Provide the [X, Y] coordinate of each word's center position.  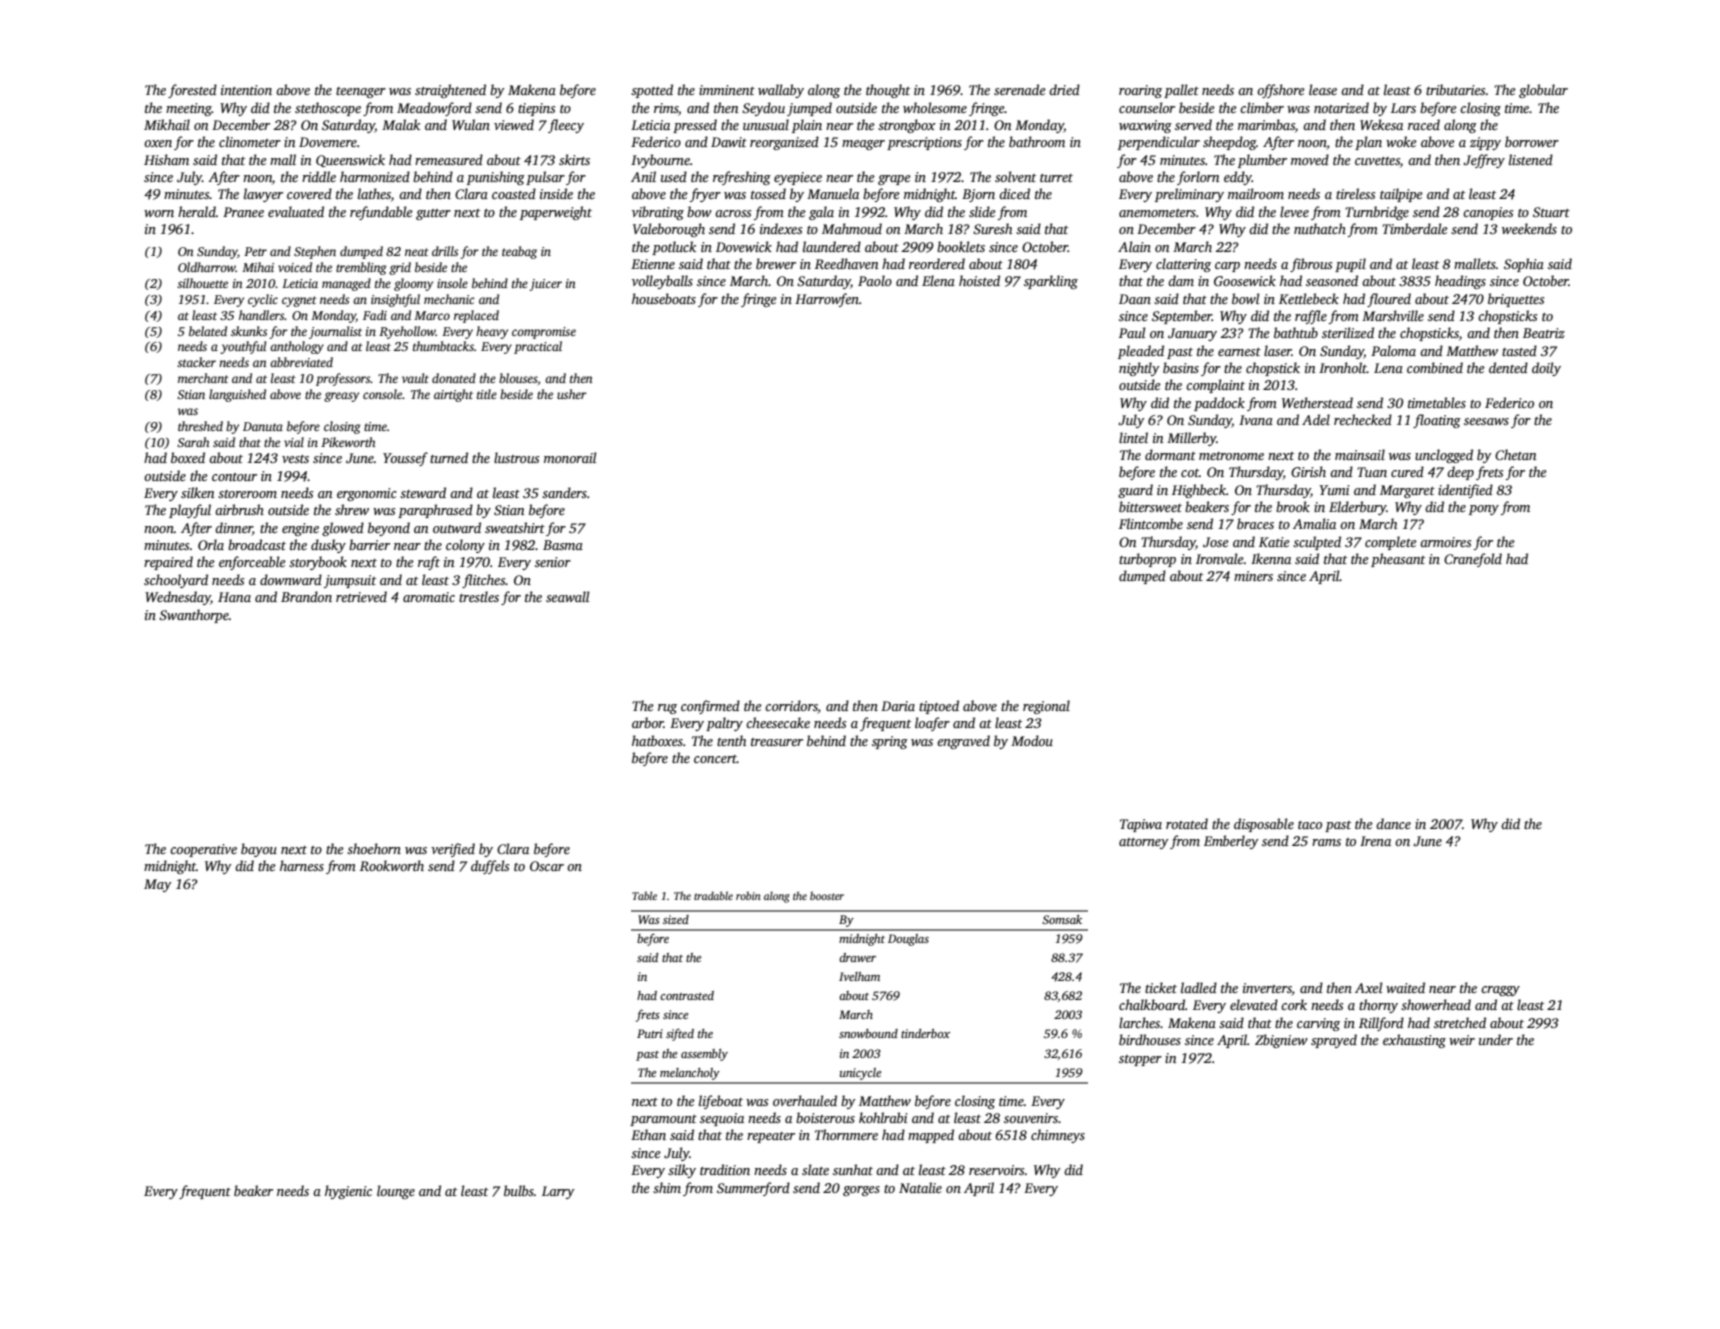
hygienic [348, 1192]
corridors [791, 707]
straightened [450, 91]
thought [888, 91]
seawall [567, 596]
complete [1391, 543]
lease [1323, 89]
